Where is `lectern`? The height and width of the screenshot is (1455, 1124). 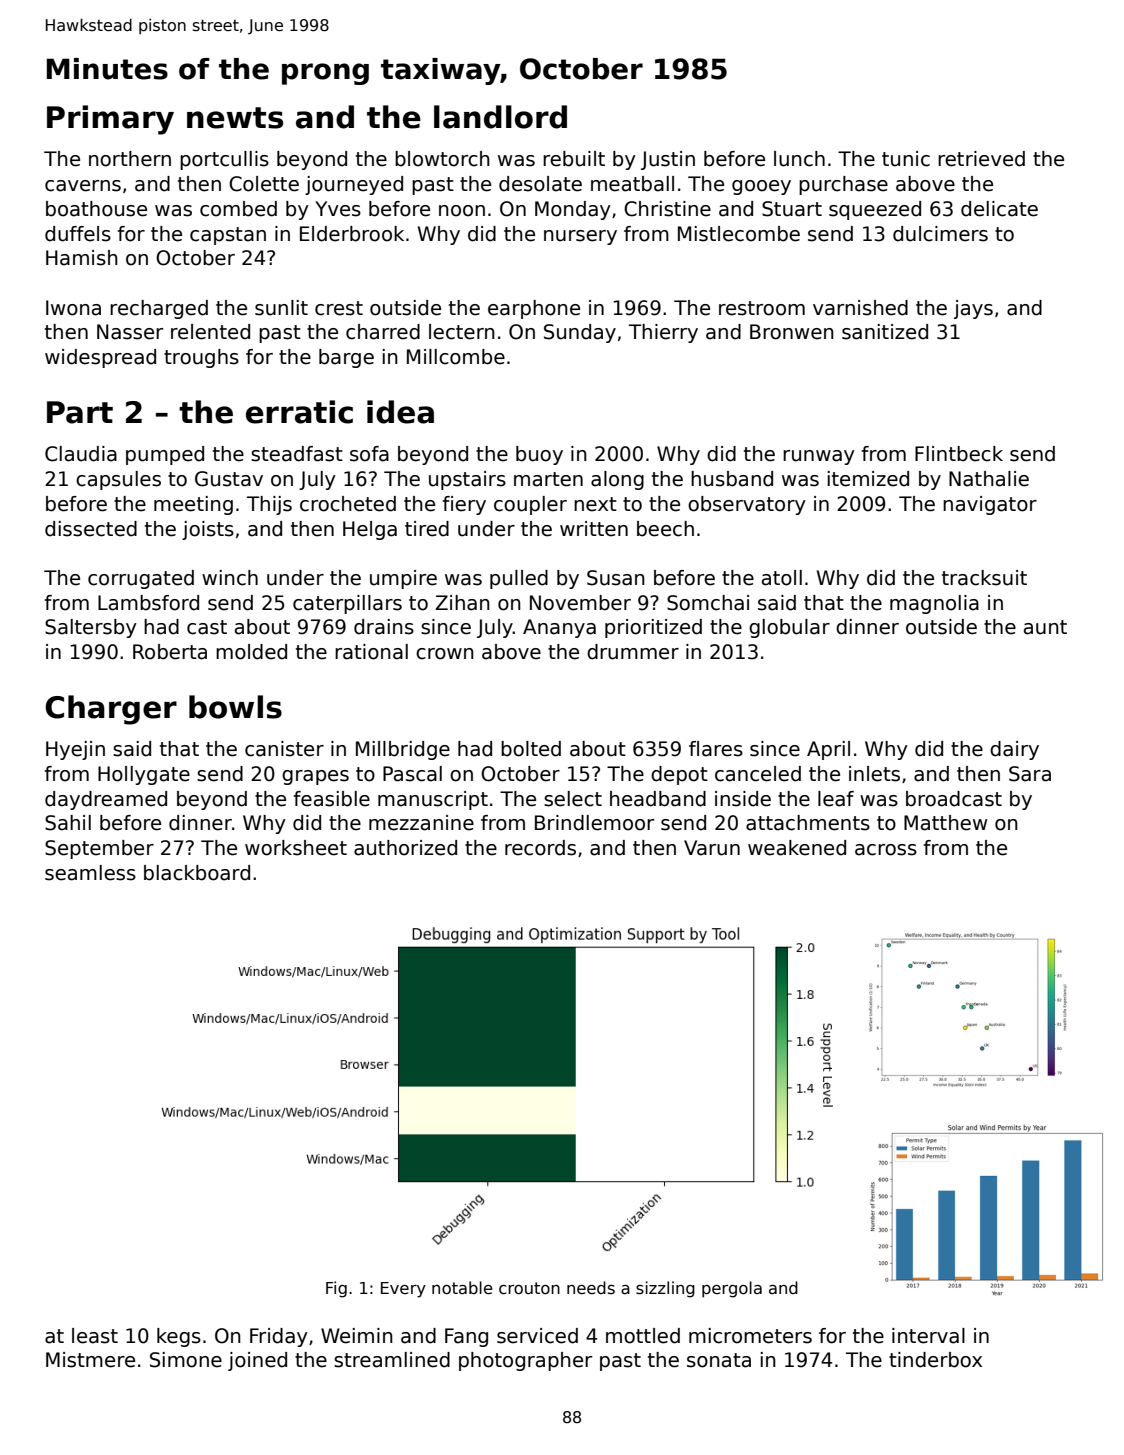 lectern is located at coordinates (462, 332).
